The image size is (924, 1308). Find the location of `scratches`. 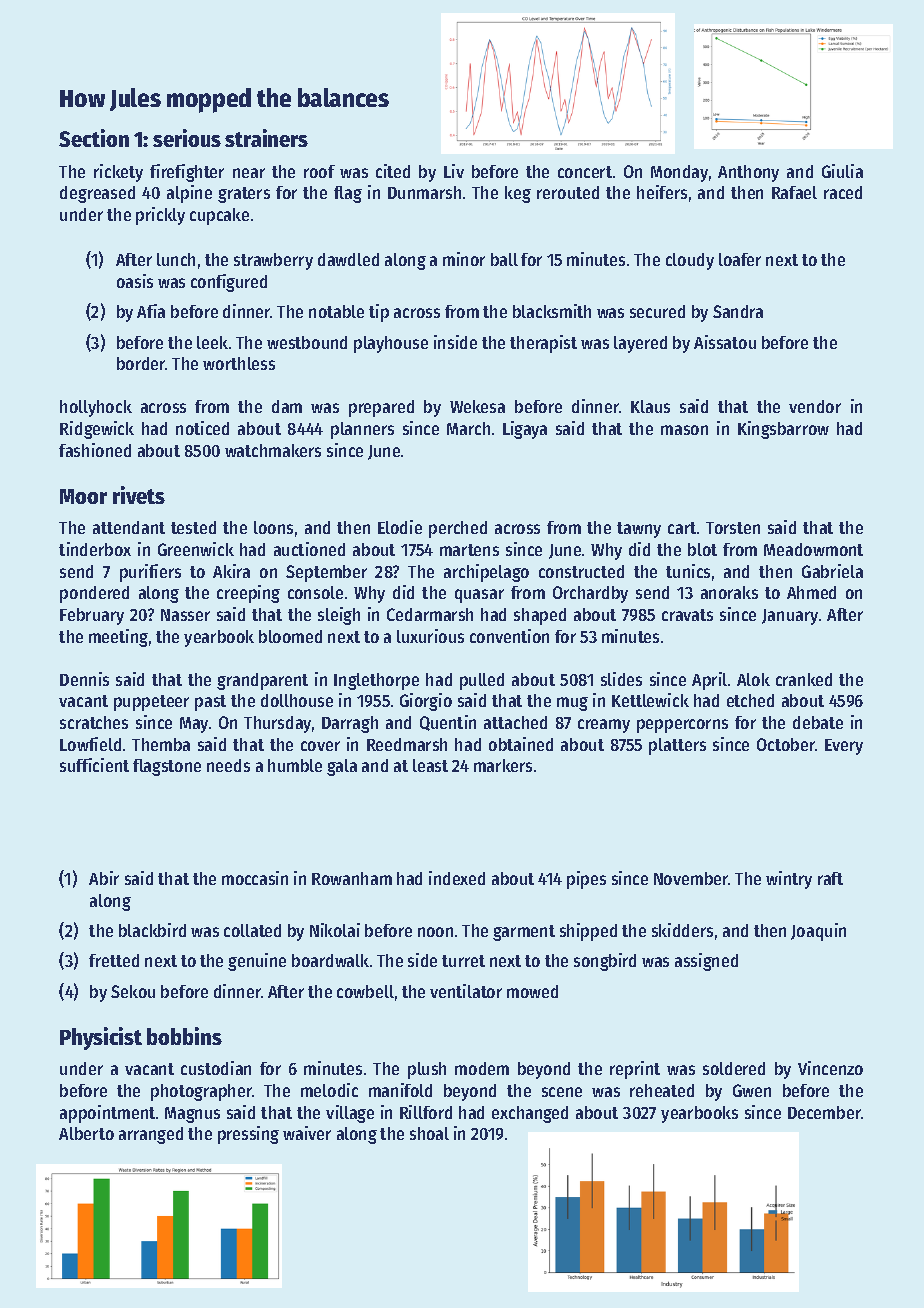

scratches is located at coordinates (94, 722).
